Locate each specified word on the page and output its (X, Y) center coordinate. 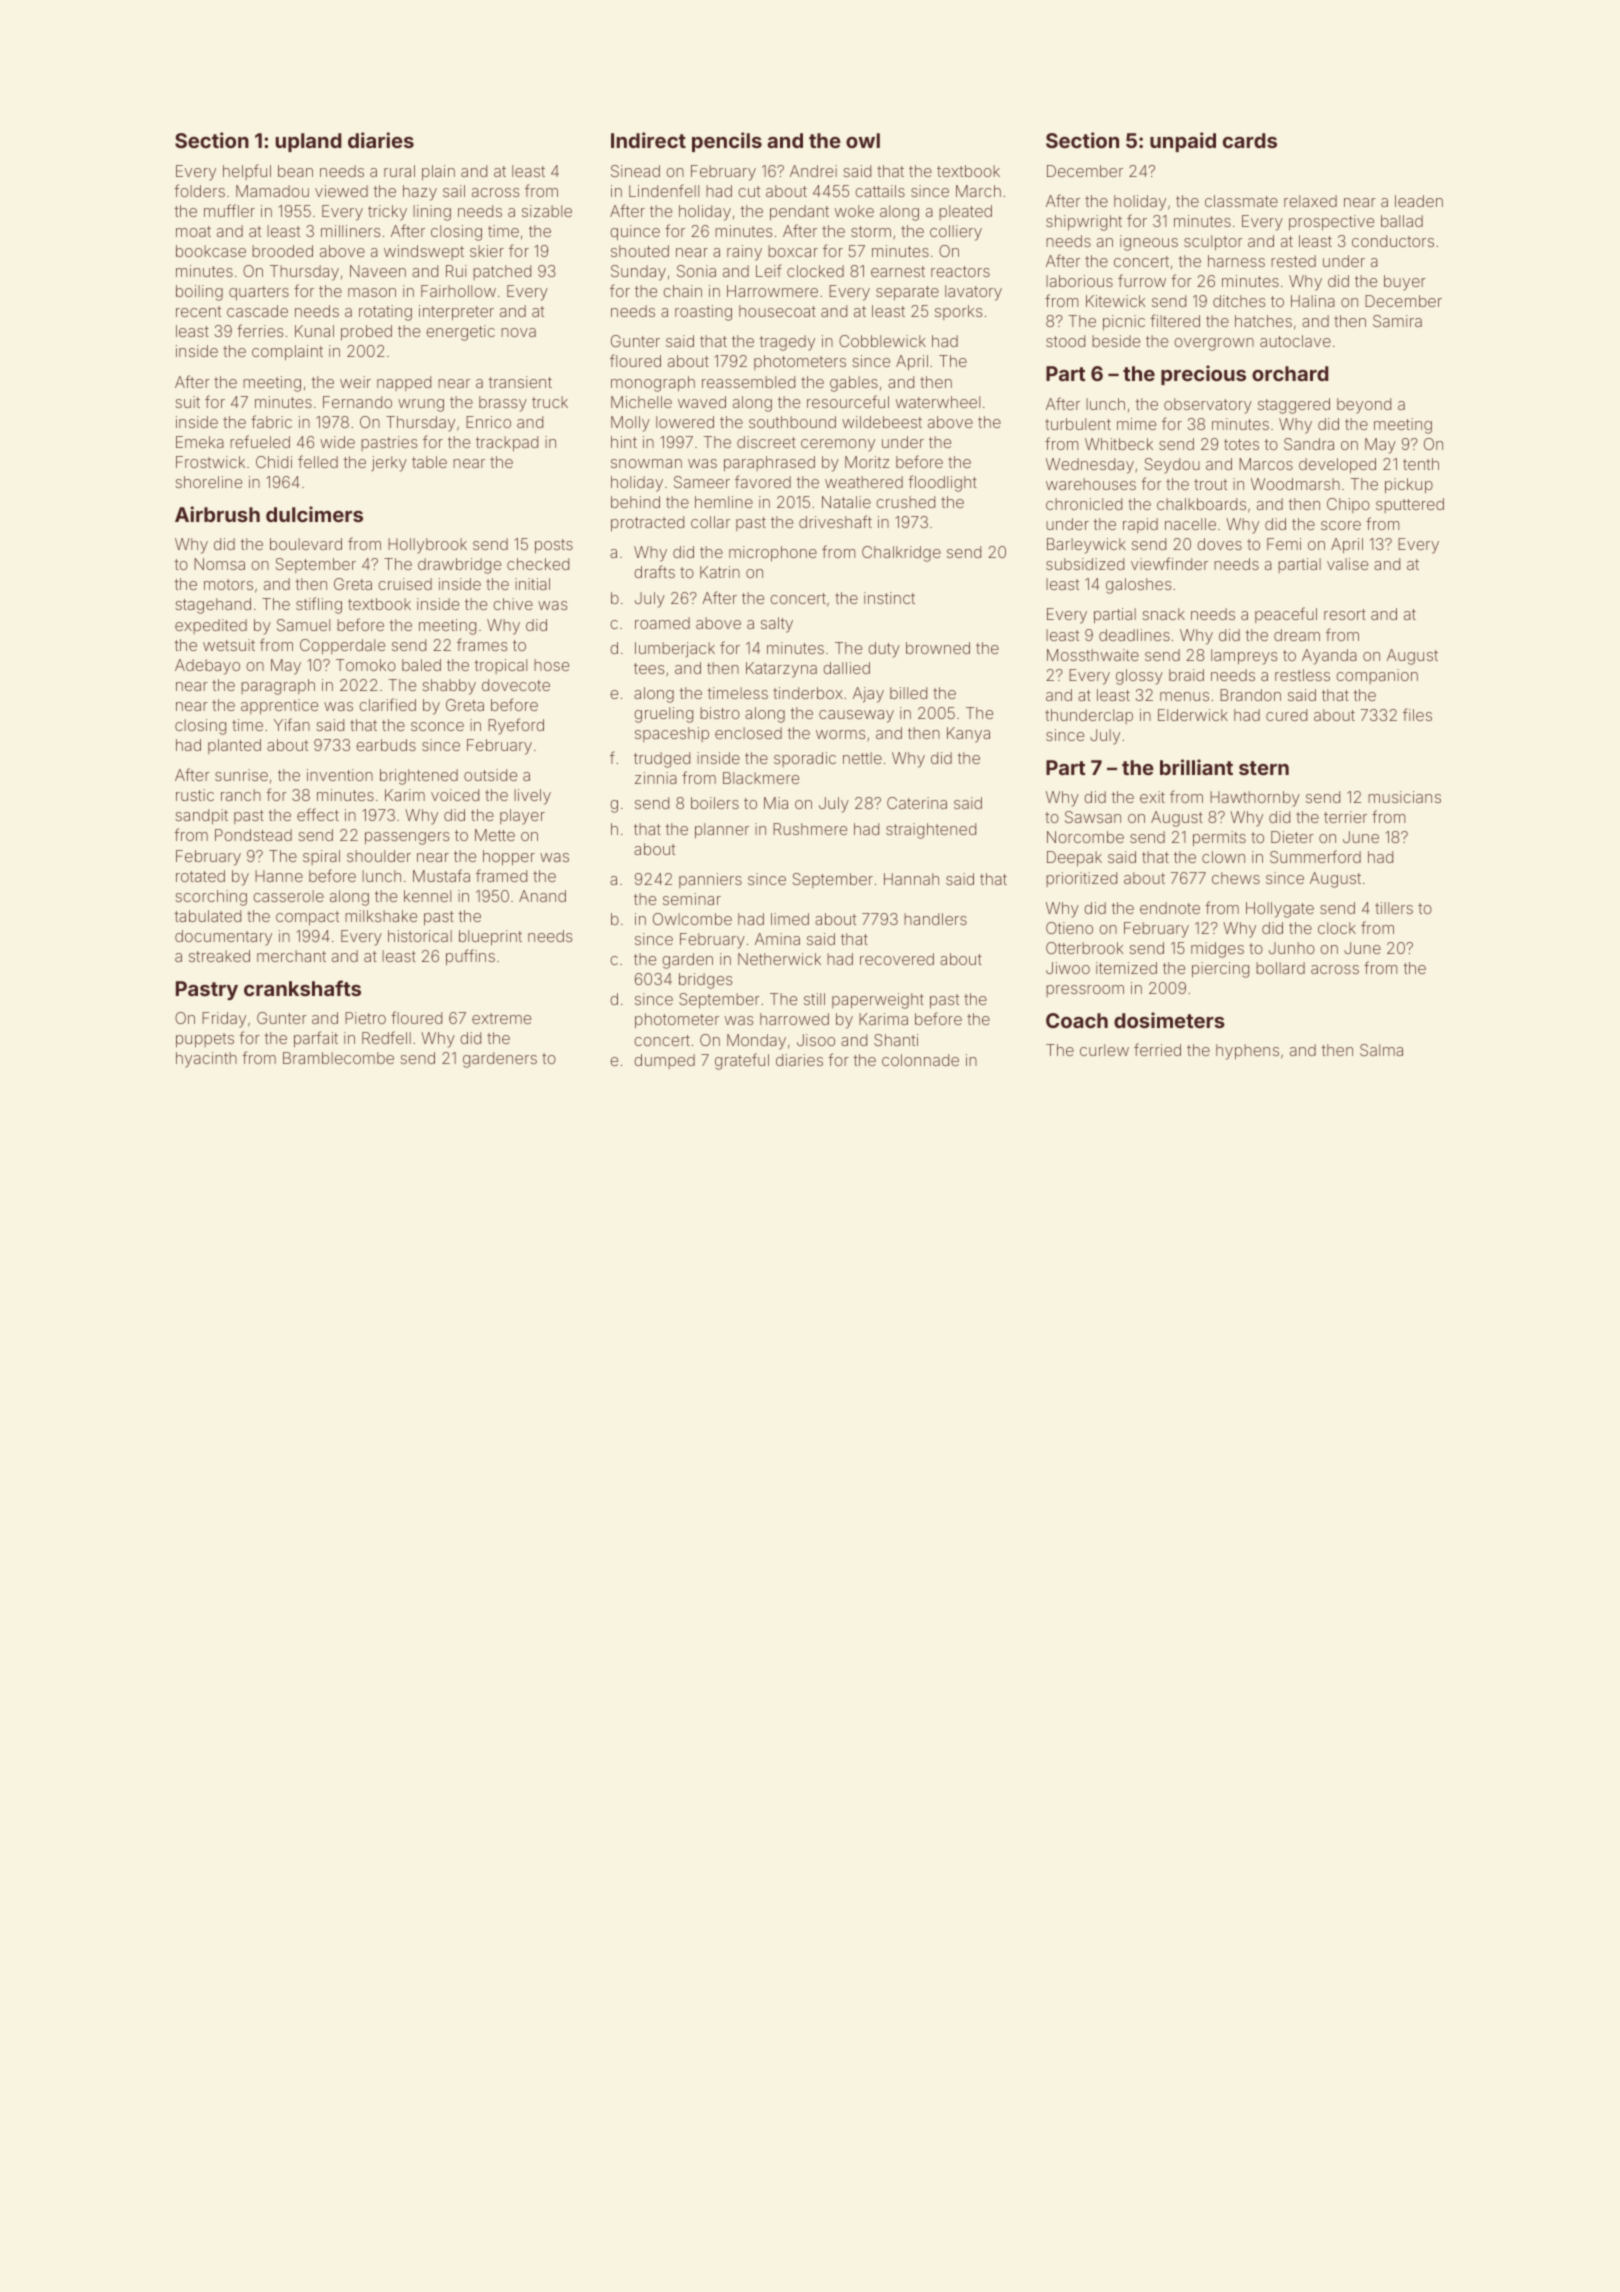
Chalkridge (901, 554)
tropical (500, 666)
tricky (387, 213)
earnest (898, 271)
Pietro (365, 1018)
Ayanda (1329, 657)
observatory (1208, 406)
